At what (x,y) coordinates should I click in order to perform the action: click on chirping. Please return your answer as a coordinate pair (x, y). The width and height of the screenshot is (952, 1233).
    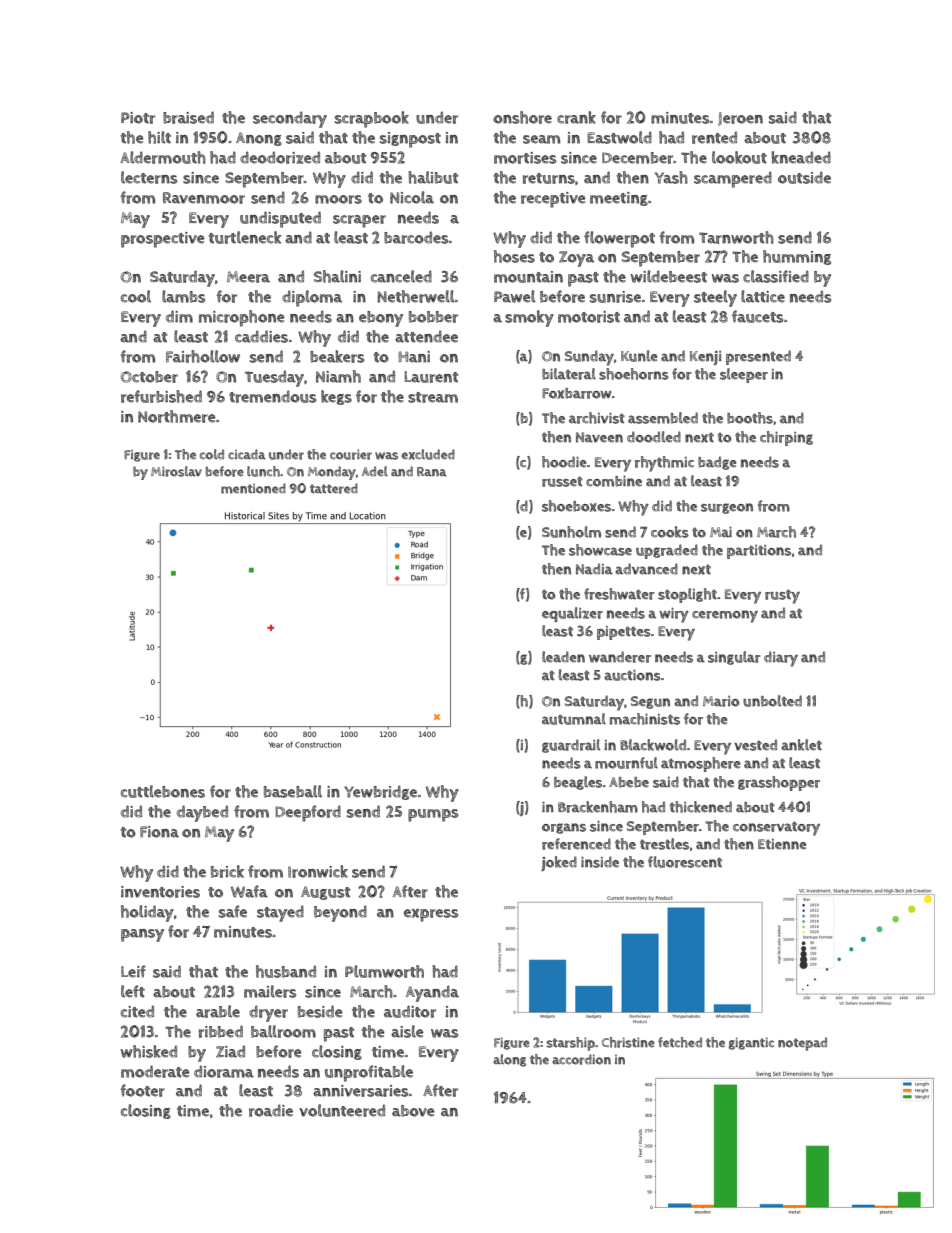
    Looking at the image, I should click on (786, 438).
